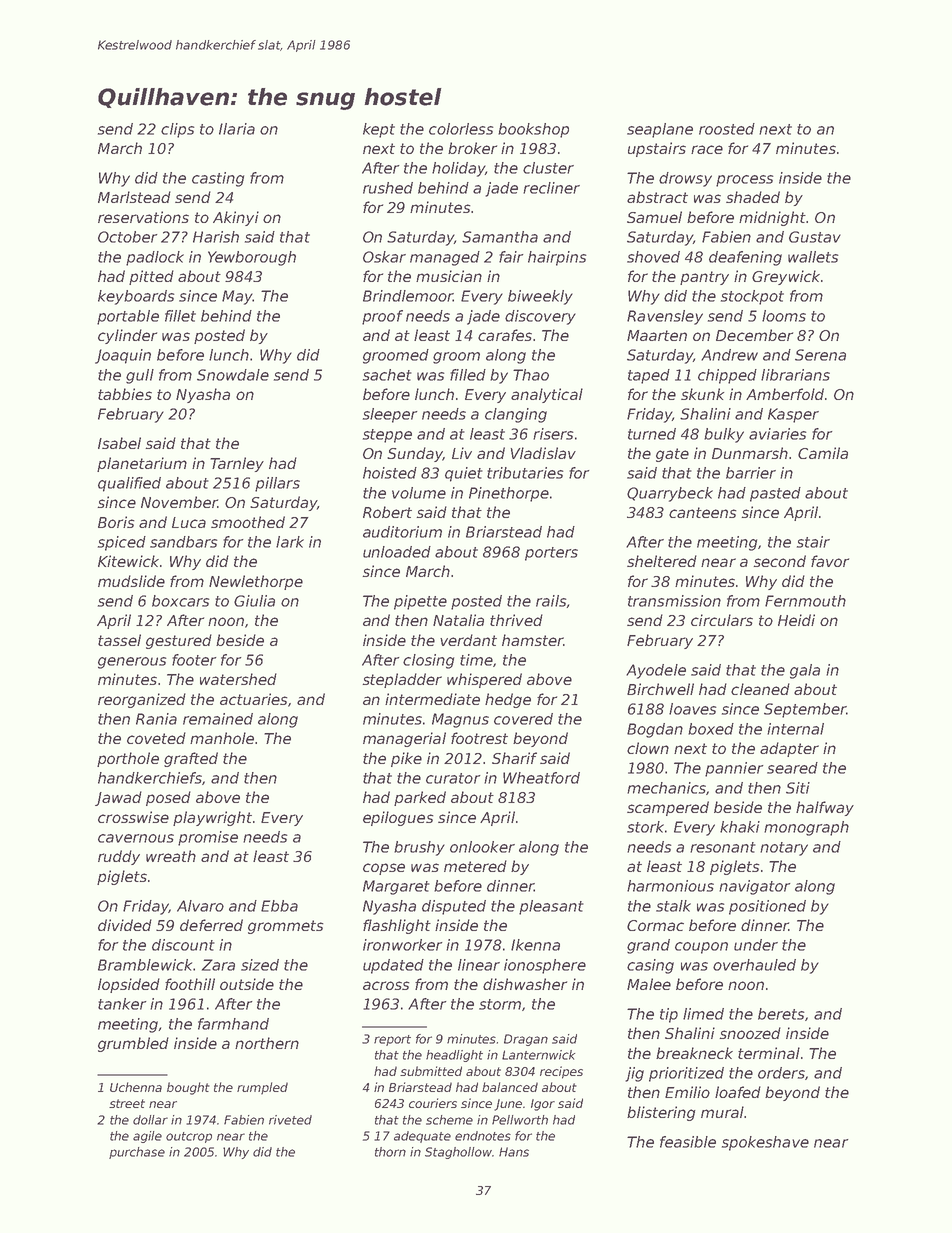  What do you see at coordinates (387, 436) in the document?
I see `steppe` at bounding box center [387, 436].
